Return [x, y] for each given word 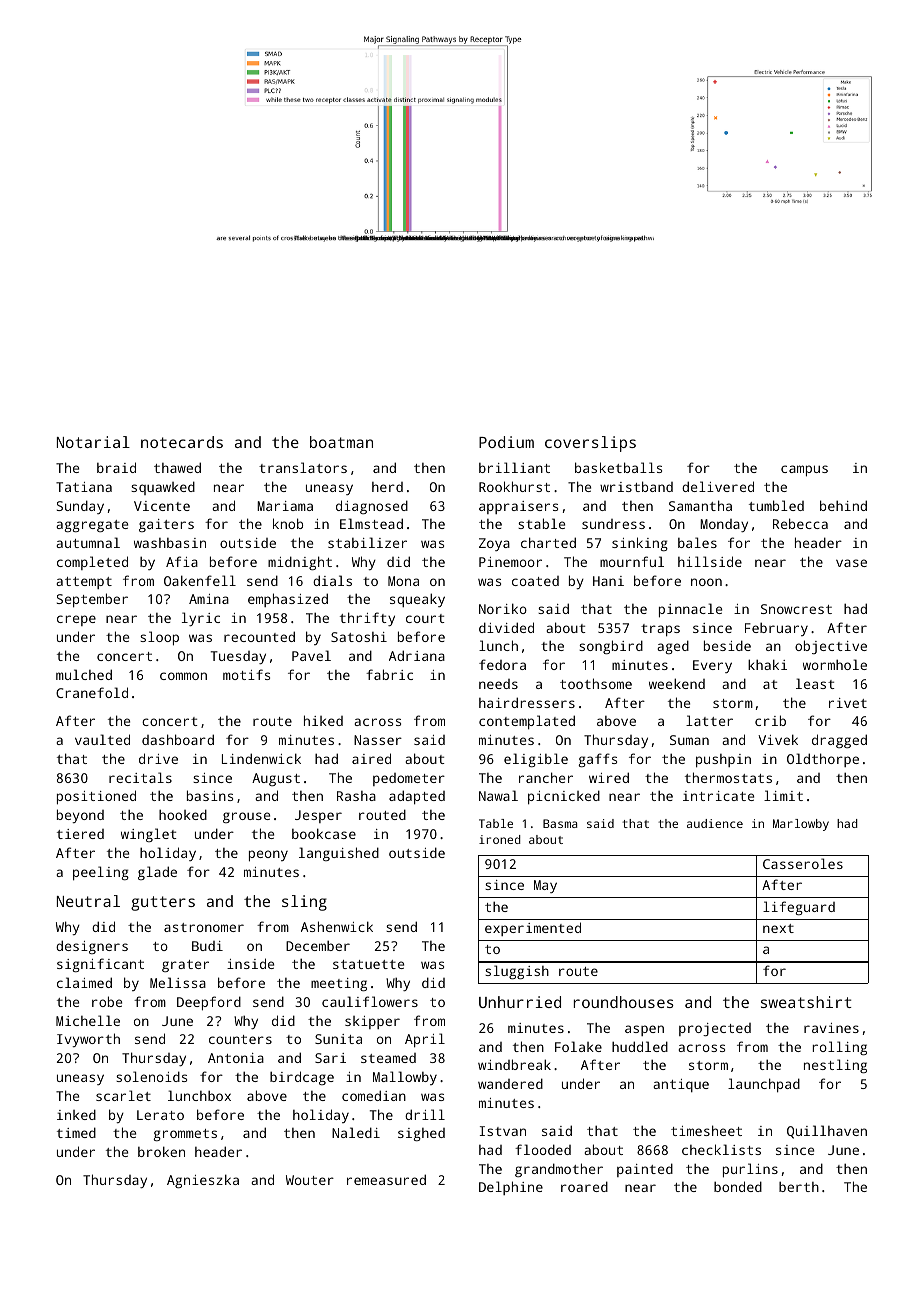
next [778, 928]
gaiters [166, 525]
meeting [339, 984]
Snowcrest [796, 609]
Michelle [88, 1020]
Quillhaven [827, 1132]
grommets [185, 1135]
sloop [159, 638]
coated [535, 581]
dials [332, 580]
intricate [718, 796]
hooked [183, 814]
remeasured [386, 1179]
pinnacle [690, 610]
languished [339, 854]
